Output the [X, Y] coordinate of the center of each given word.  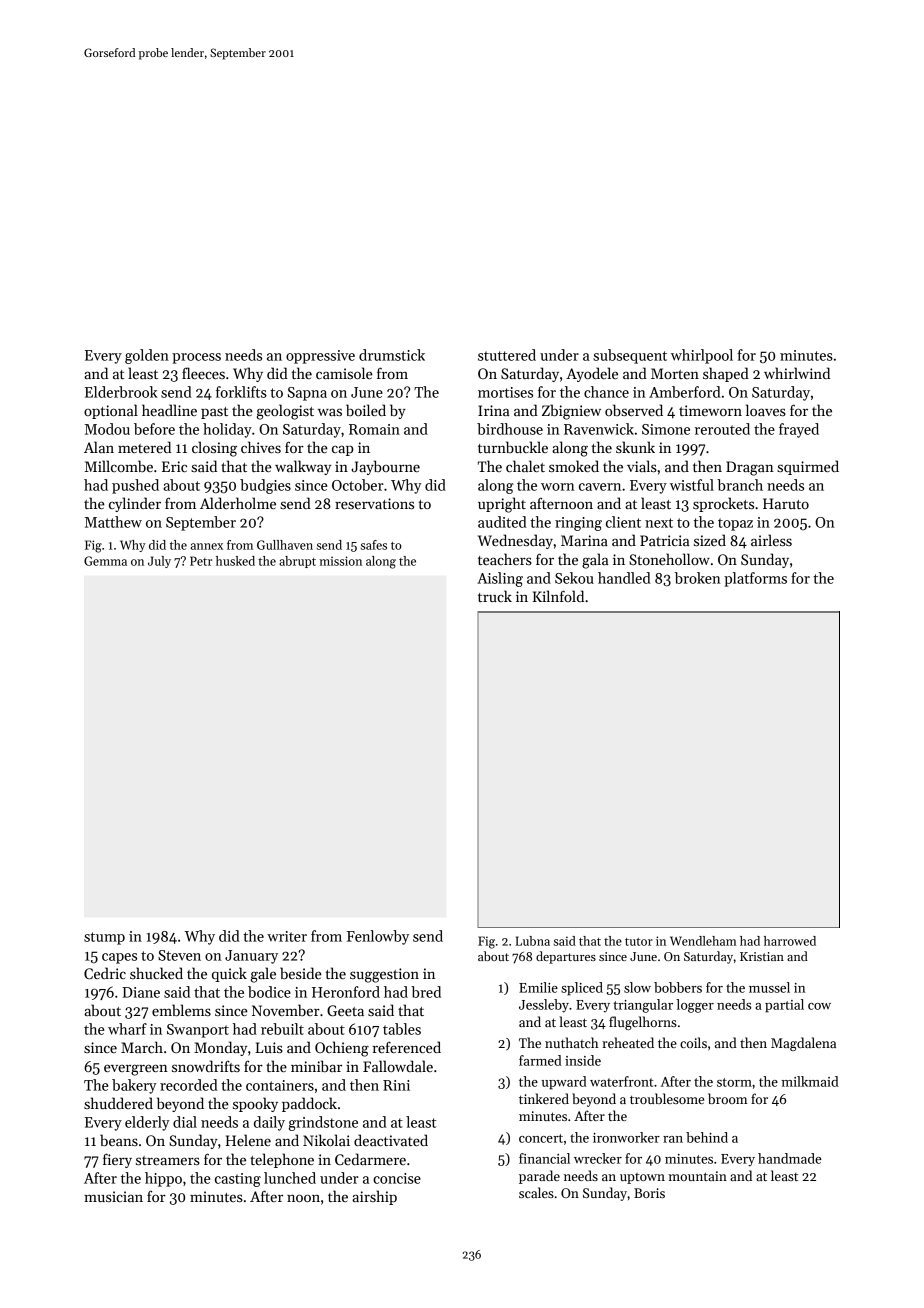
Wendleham [703, 941]
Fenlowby [378, 937]
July [159, 562]
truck [495, 596]
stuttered [507, 355]
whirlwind [797, 373]
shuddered [118, 1103]
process [196, 358]
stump [104, 938]
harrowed [790, 941]
